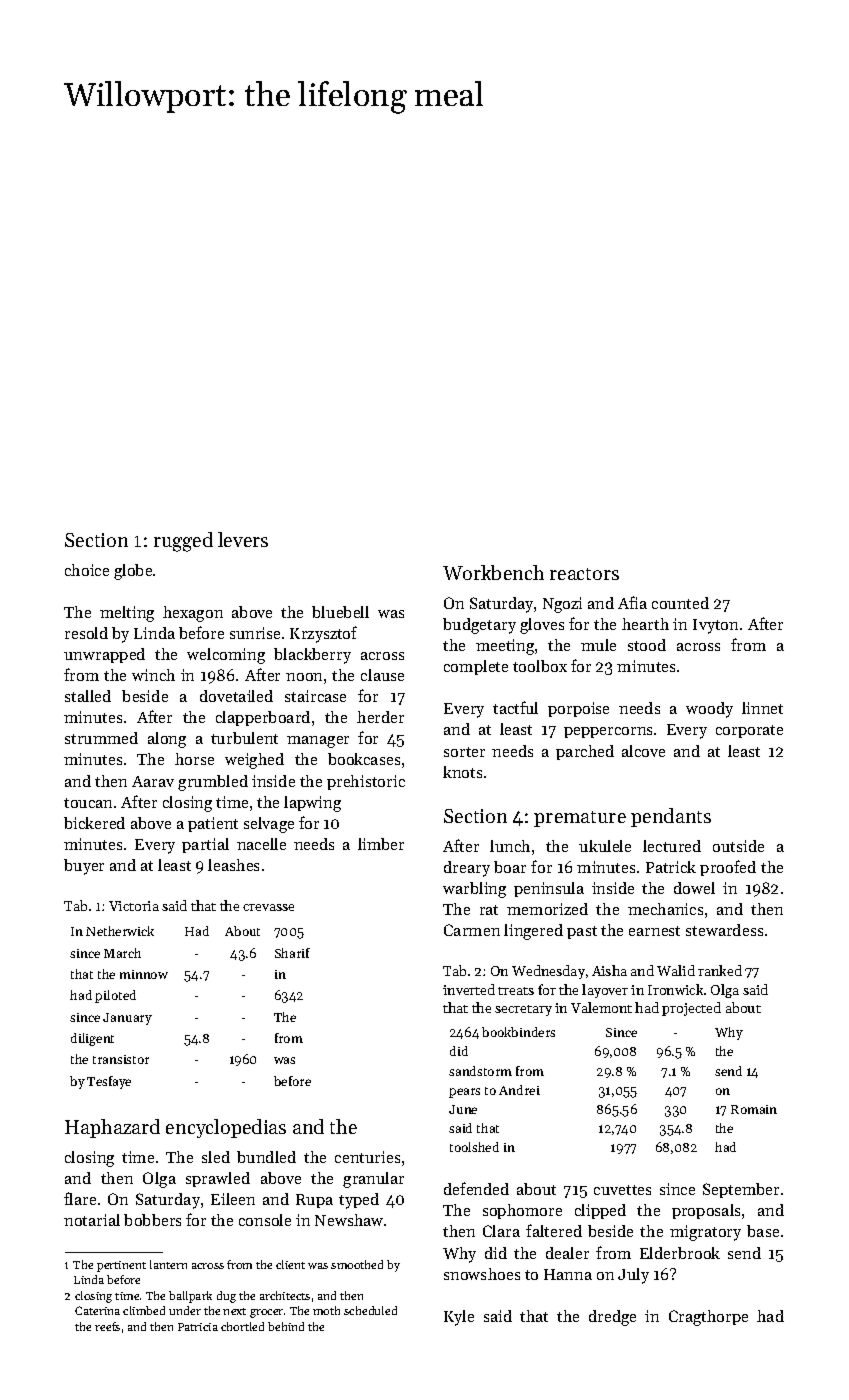  Describe the element at coordinates (584, 574) in the image. I see `reactors` at that location.
